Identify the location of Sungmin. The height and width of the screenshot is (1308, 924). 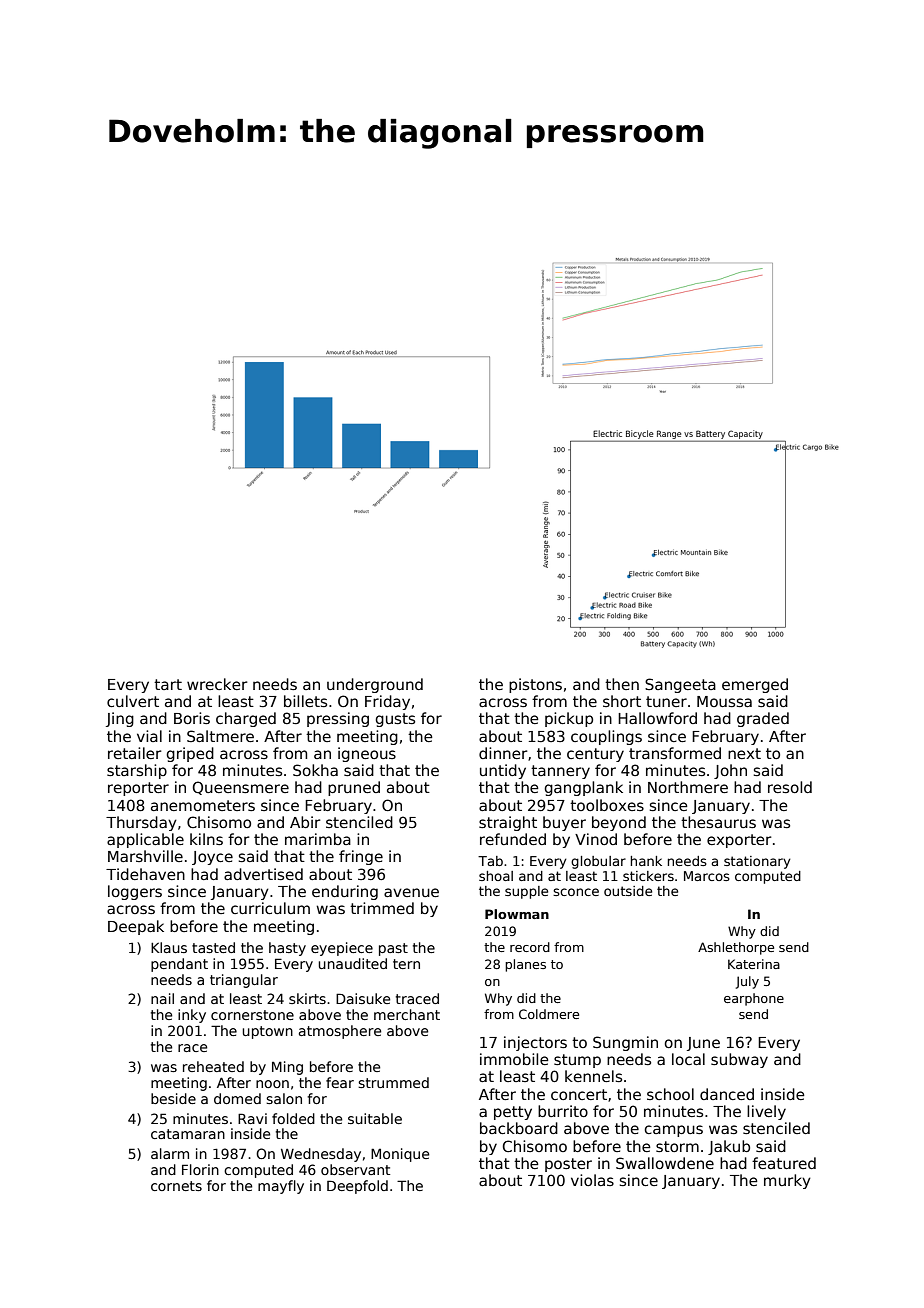
(625, 1043).
